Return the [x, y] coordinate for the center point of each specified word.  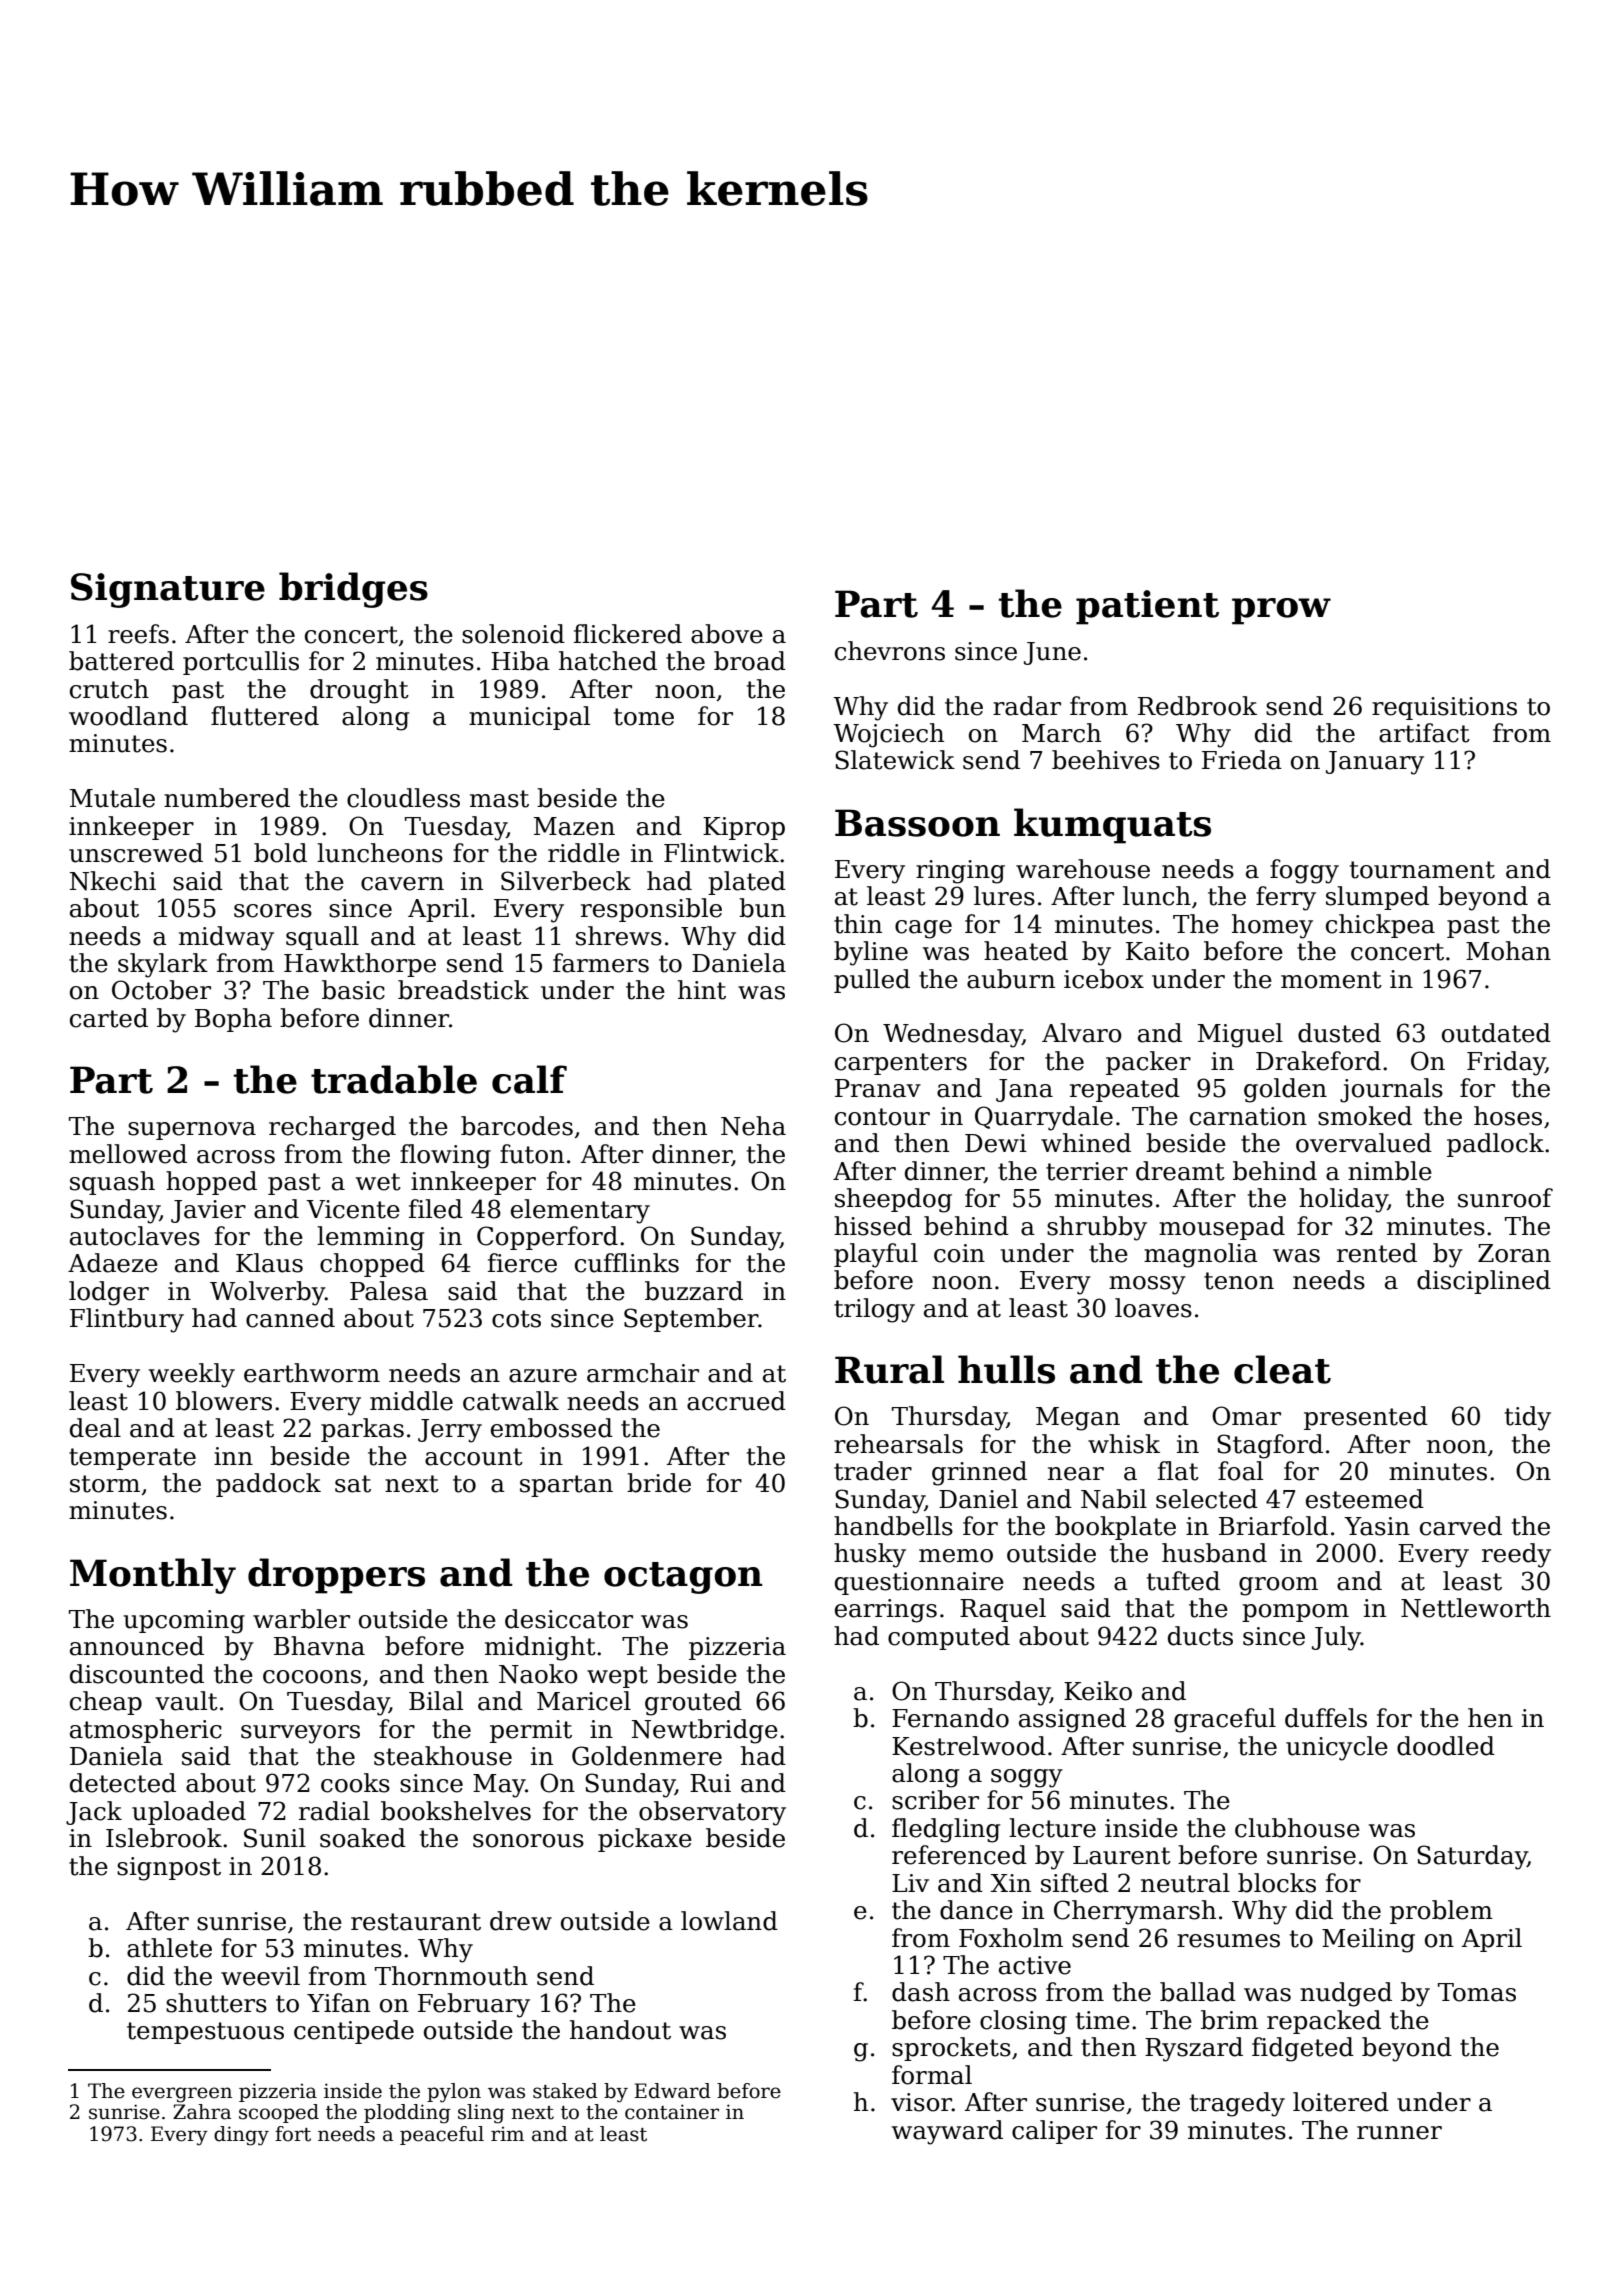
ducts [1200, 1636]
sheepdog [893, 1200]
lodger [109, 1293]
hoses [1508, 1116]
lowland [729, 1921]
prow [1281, 611]
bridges [353, 590]
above [727, 634]
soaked [363, 1838]
